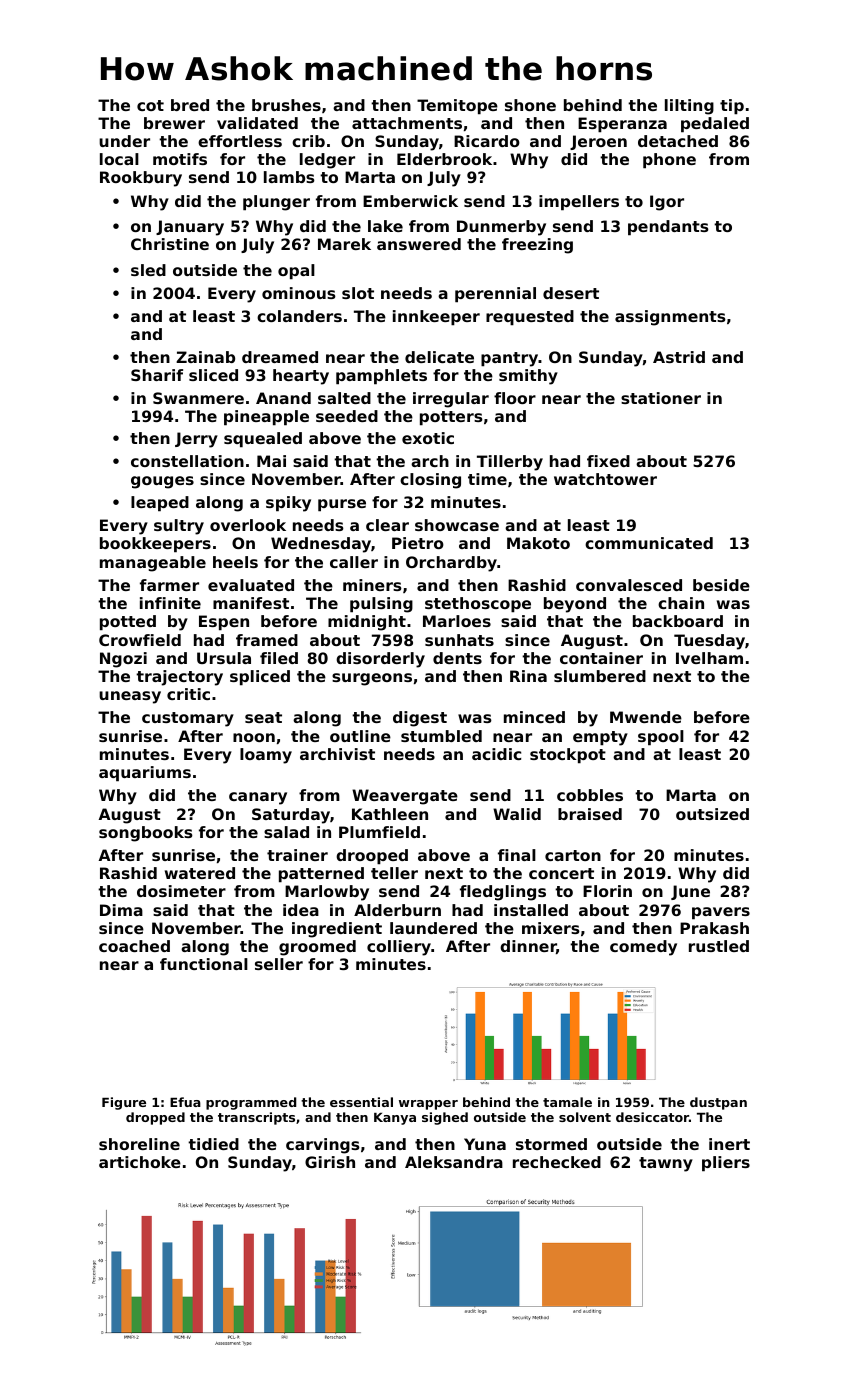 This page has width=849, height=1400. Describe the element at coordinates (235, 562) in the page. I see `heels` at that location.
